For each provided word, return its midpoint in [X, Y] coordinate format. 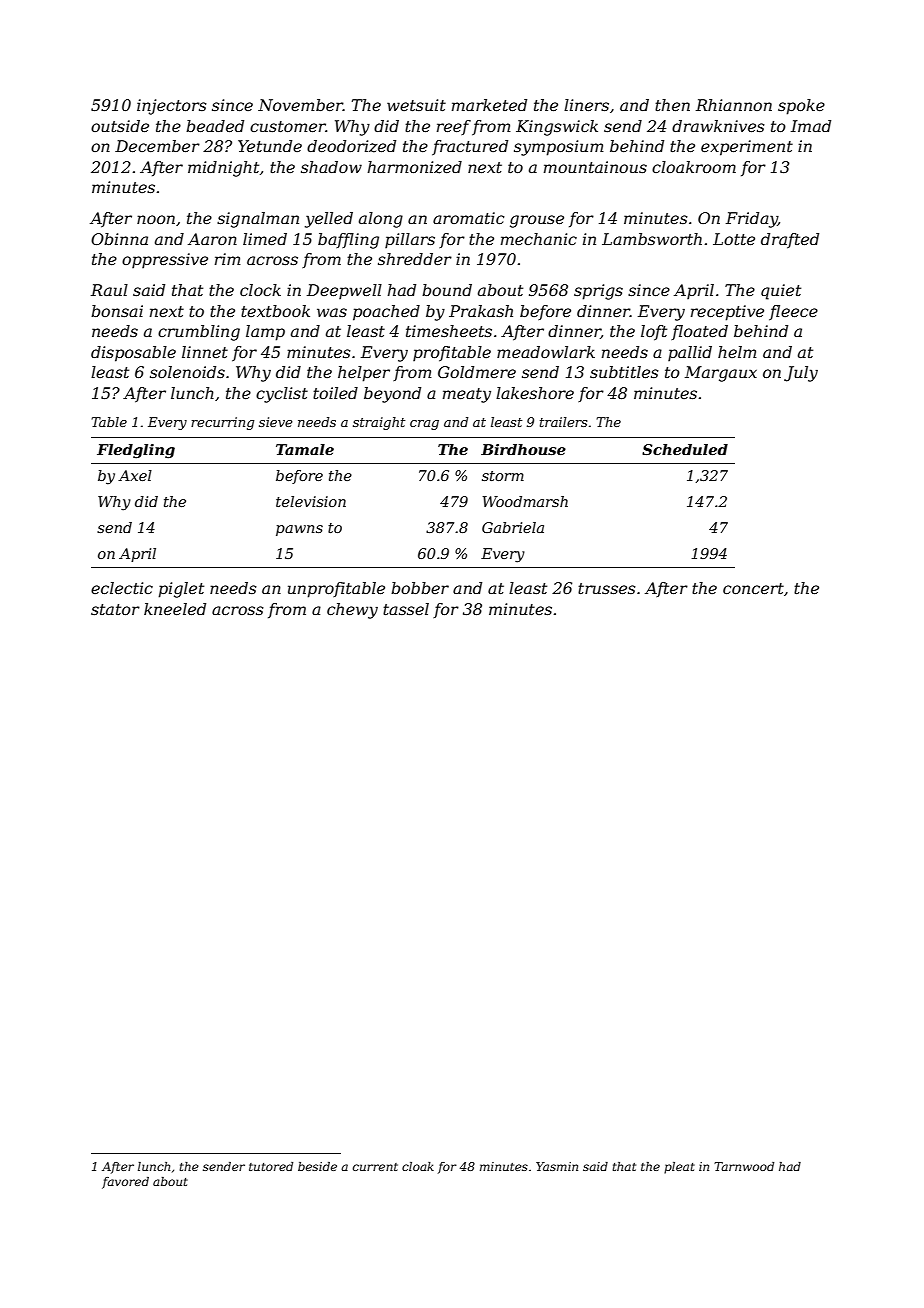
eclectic [122, 588]
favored [125, 1183]
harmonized [415, 167]
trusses [607, 588]
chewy [352, 611]
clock [260, 290]
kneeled [175, 609]
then [672, 105]
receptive [727, 313]
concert [753, 588]
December [157, 146]
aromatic [469, 218]
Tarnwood [744, 1166]
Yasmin [557, 1166]
